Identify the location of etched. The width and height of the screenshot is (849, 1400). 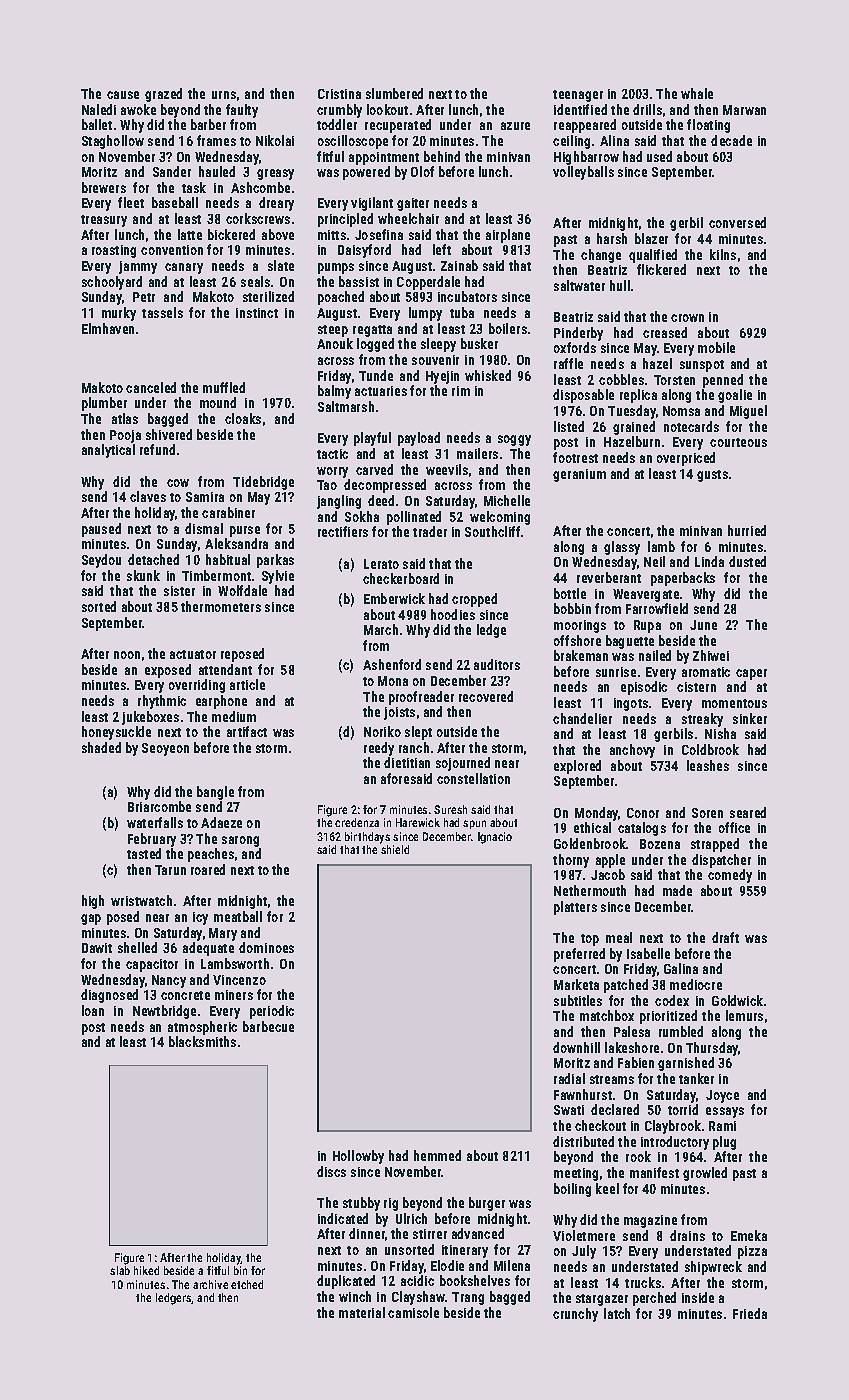
(247, 1284).
